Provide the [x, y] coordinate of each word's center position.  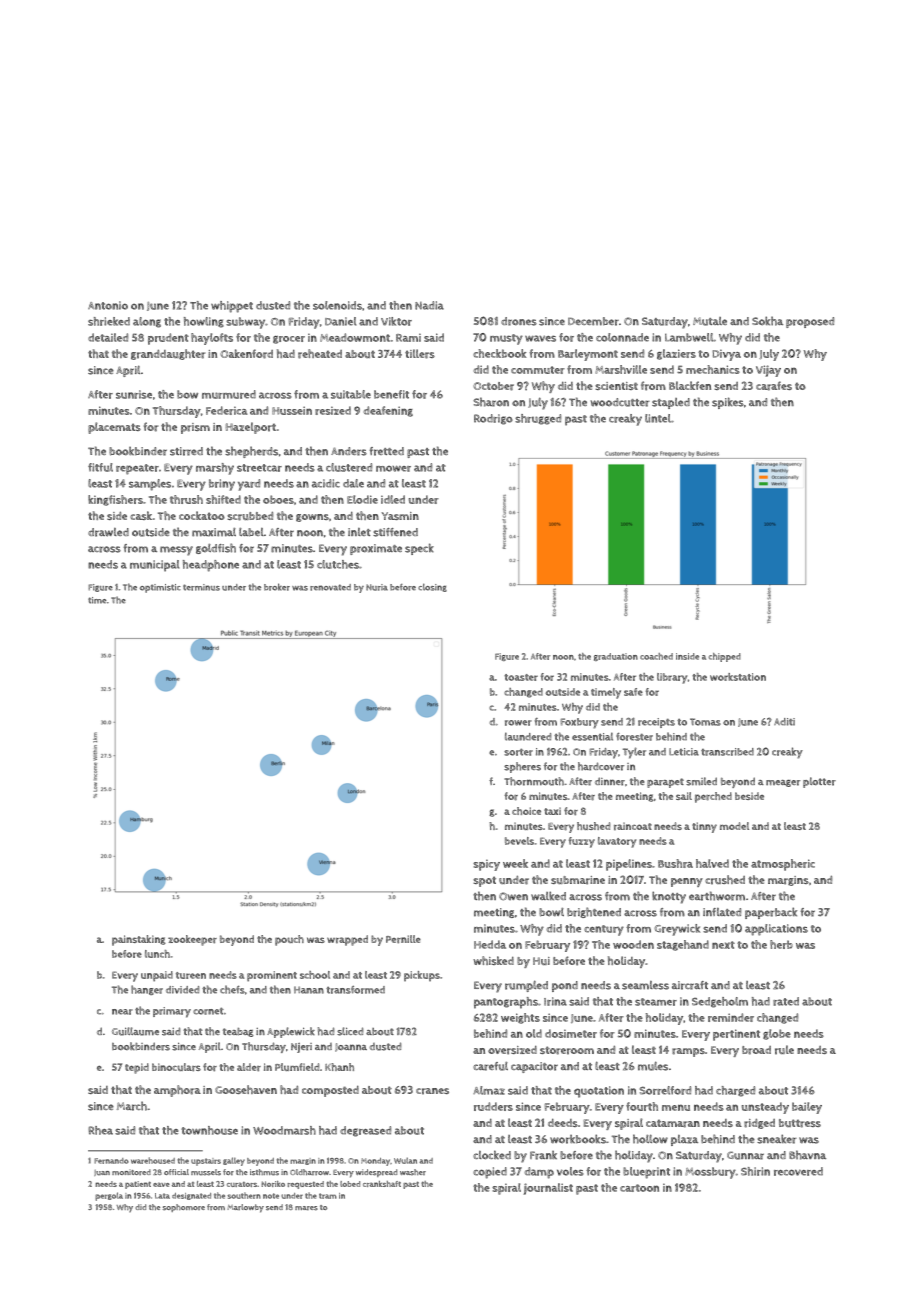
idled [393, 499]
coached [656, 656]
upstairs [206, 1162]
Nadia [429, 305]
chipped [725, 657]
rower [518, 723]
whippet [232, 307]
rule [784, 1050]
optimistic [160, 588]
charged [735, 1091]
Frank [543, 1155]
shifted [223, 499]
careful [490, 1066]
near [122, 1012]
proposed [810, 322]
